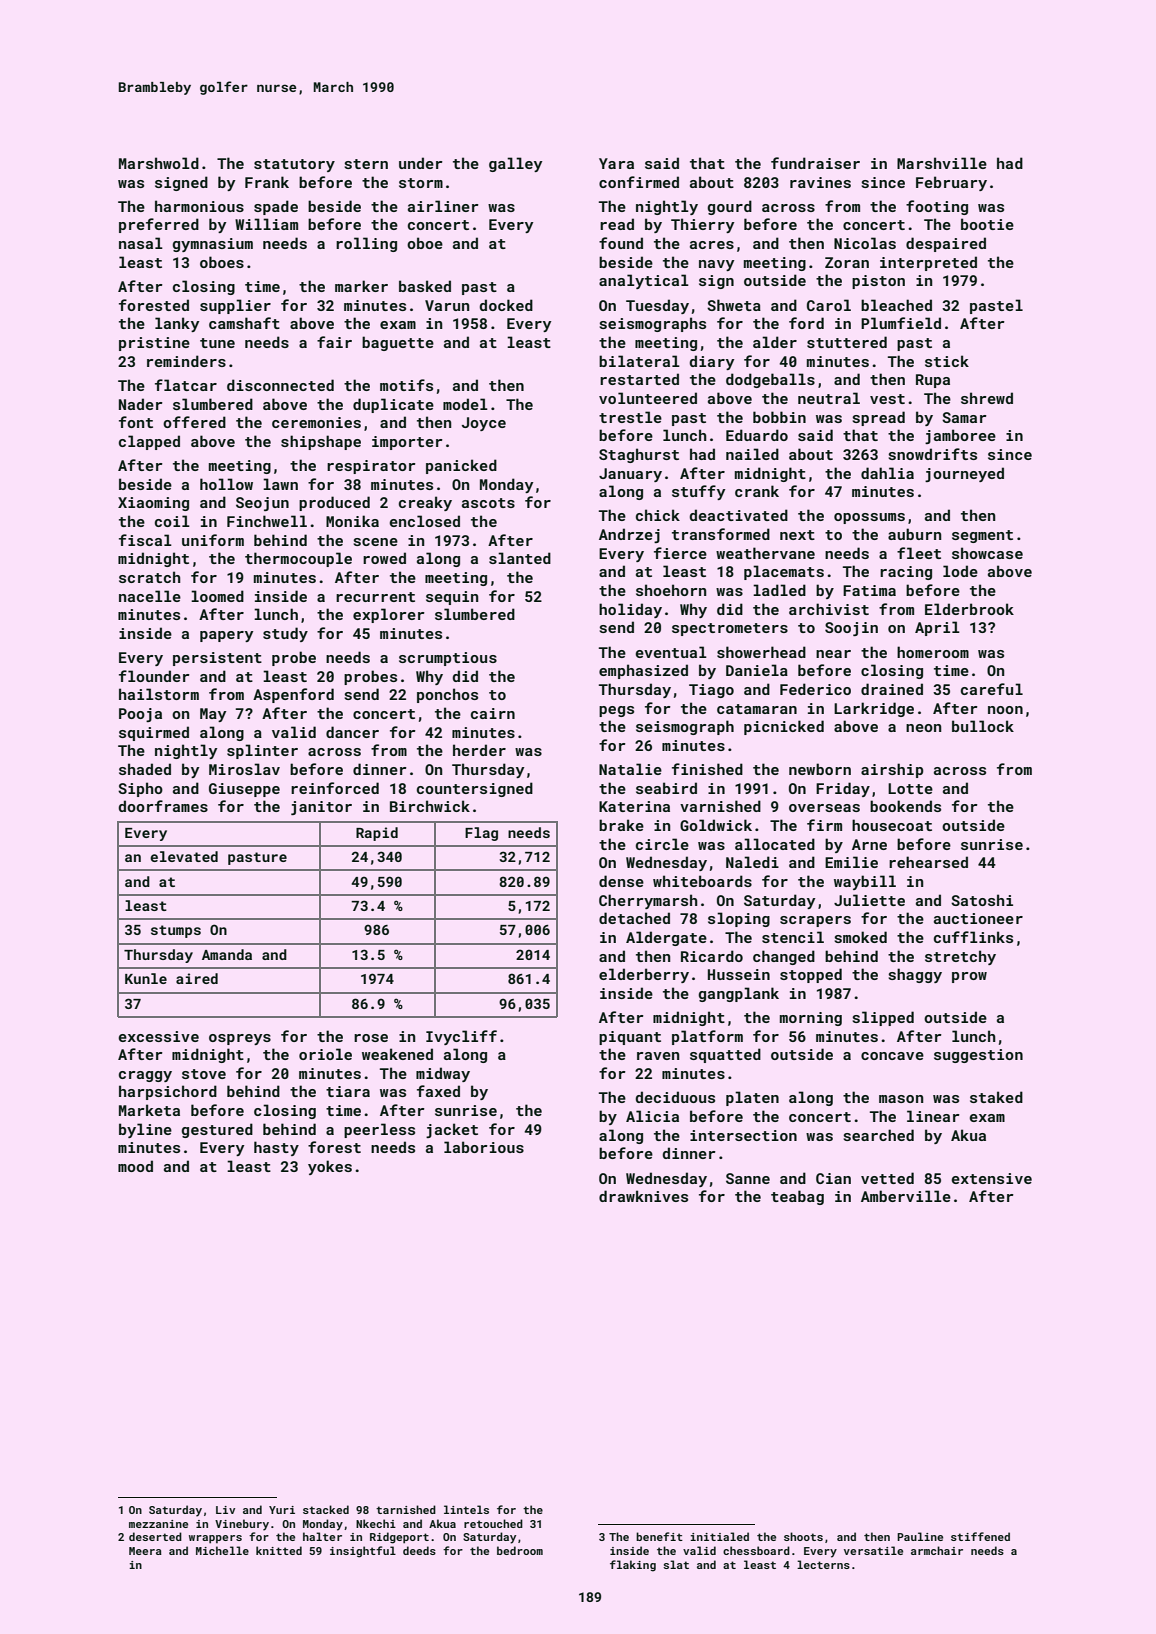  I want to click on Goldwick, so click(716, 825).
